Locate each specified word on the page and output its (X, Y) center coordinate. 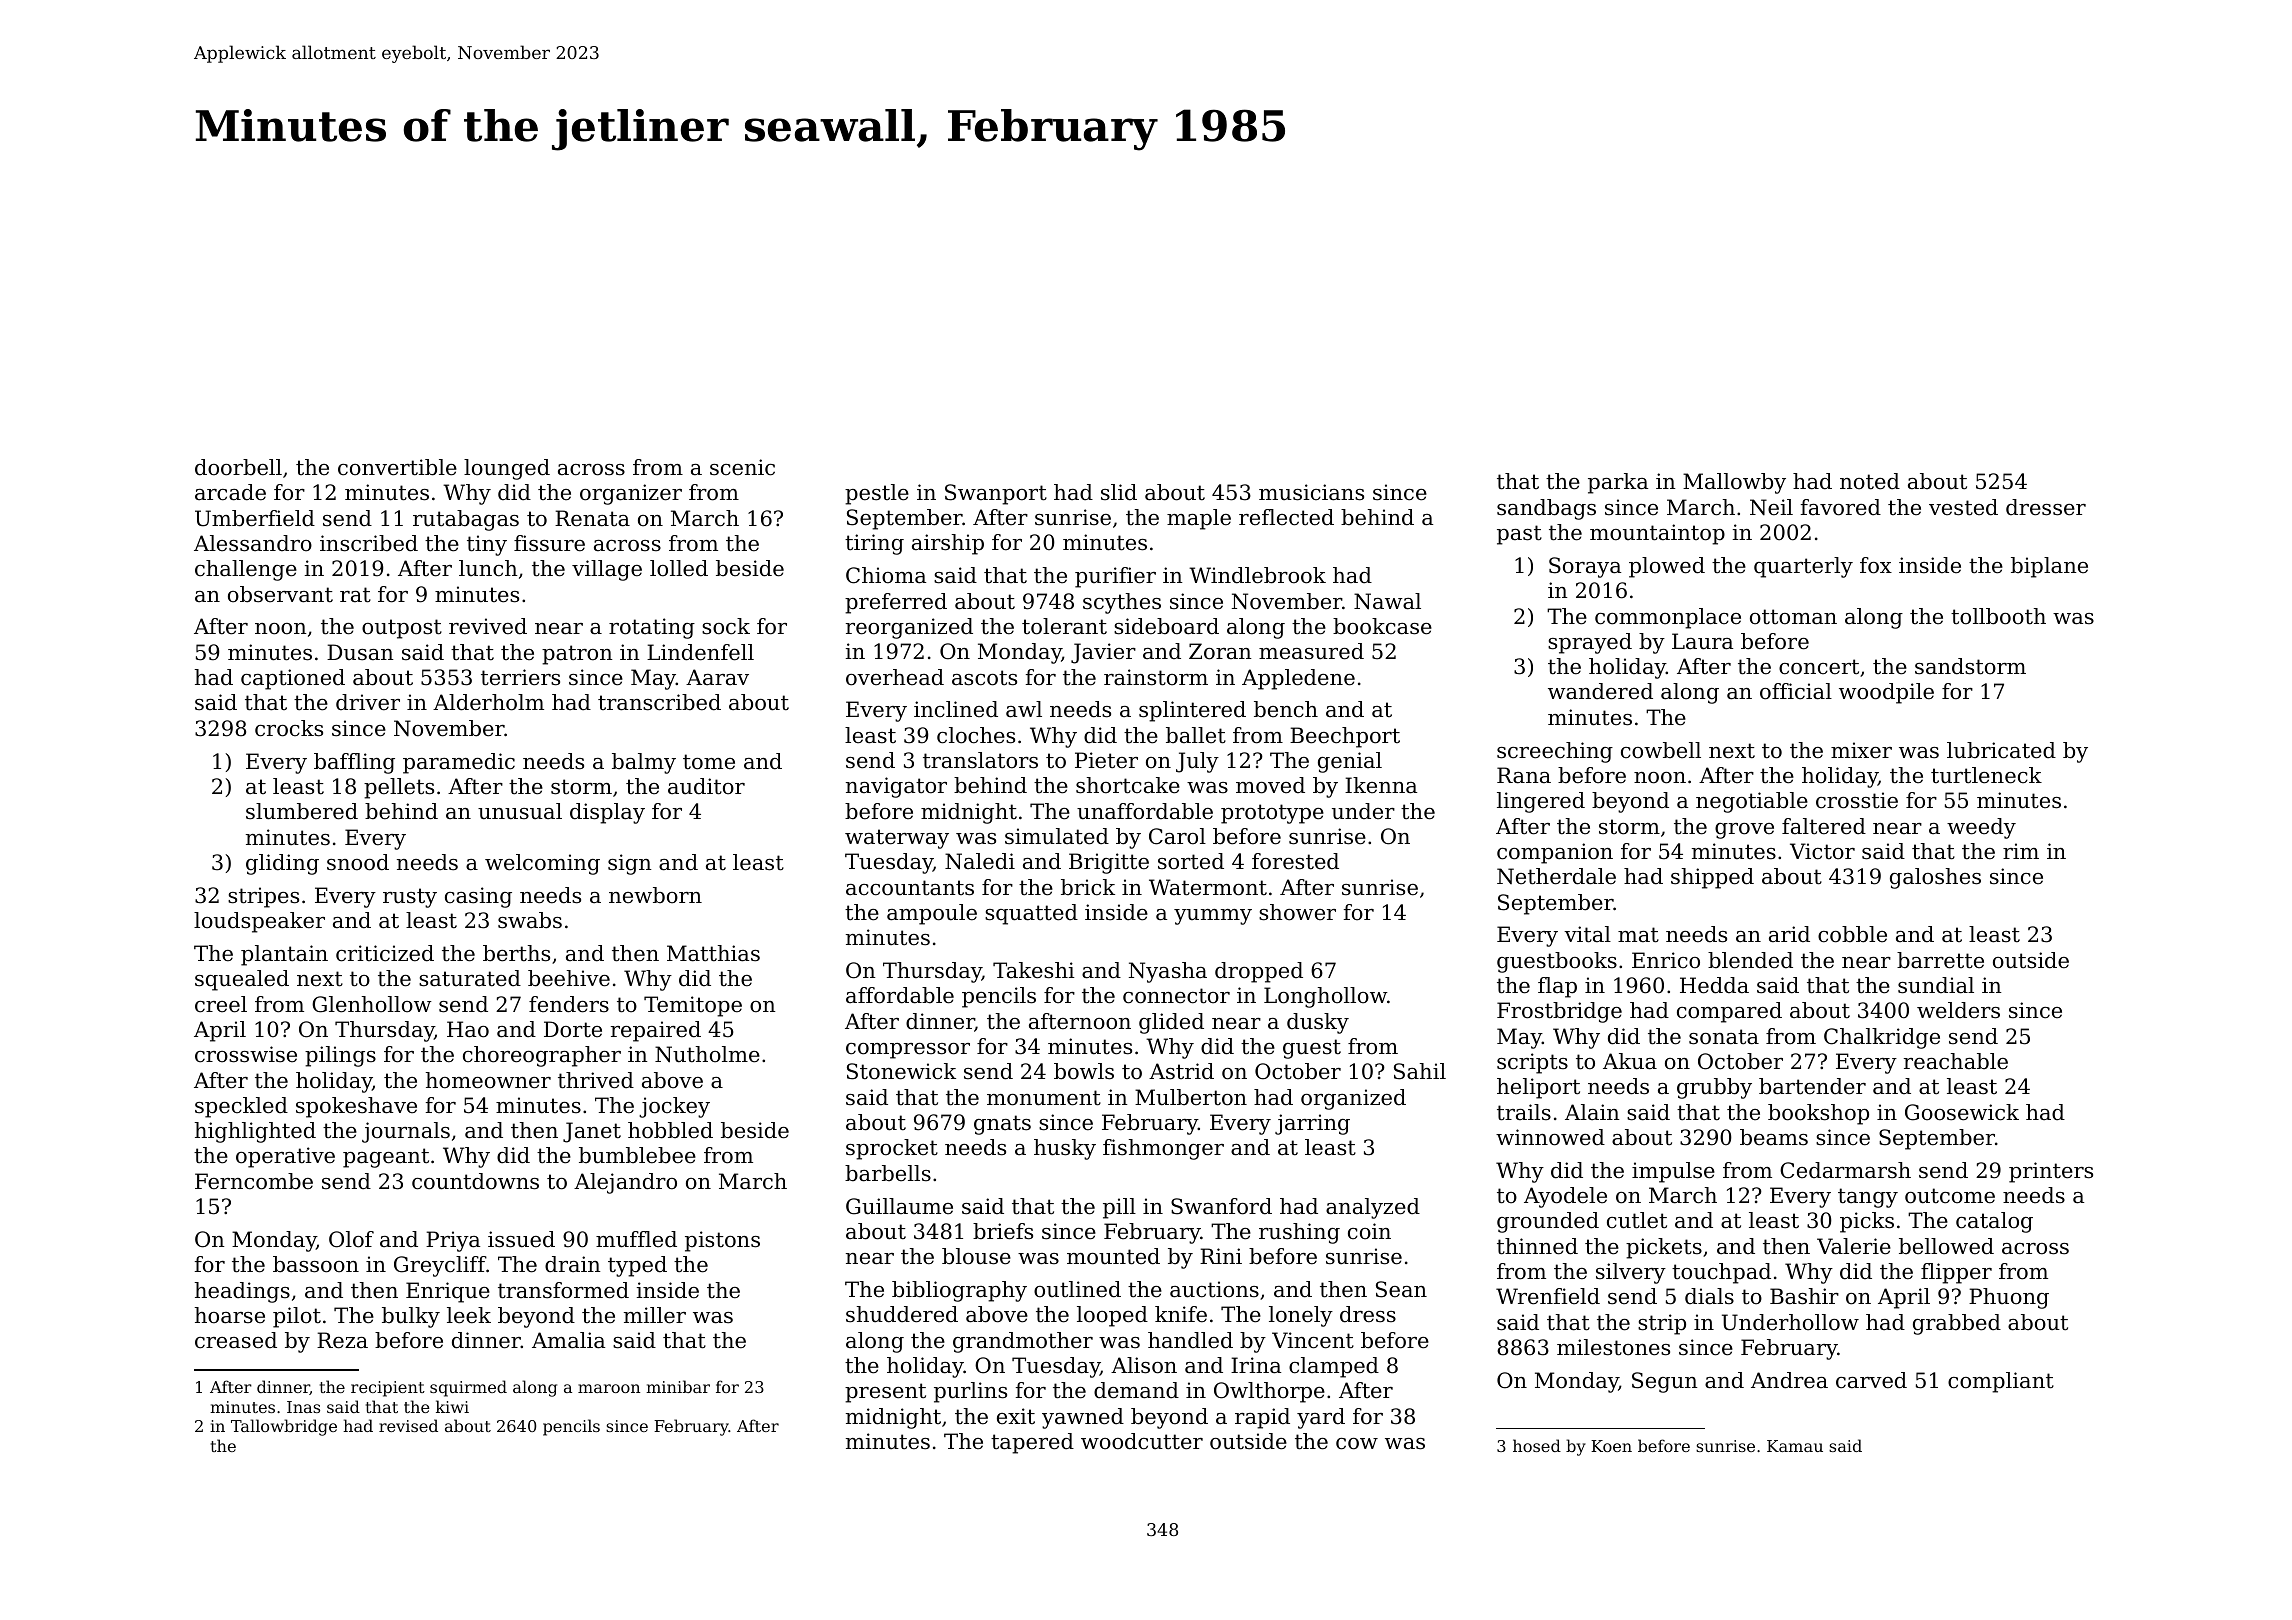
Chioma (886, 575)
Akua (1630, 1061)
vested (1963, 507)
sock (726, 626)
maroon (609, 1388)
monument (1044, 1098)
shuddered (902, 1314)
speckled (241, 1107)
